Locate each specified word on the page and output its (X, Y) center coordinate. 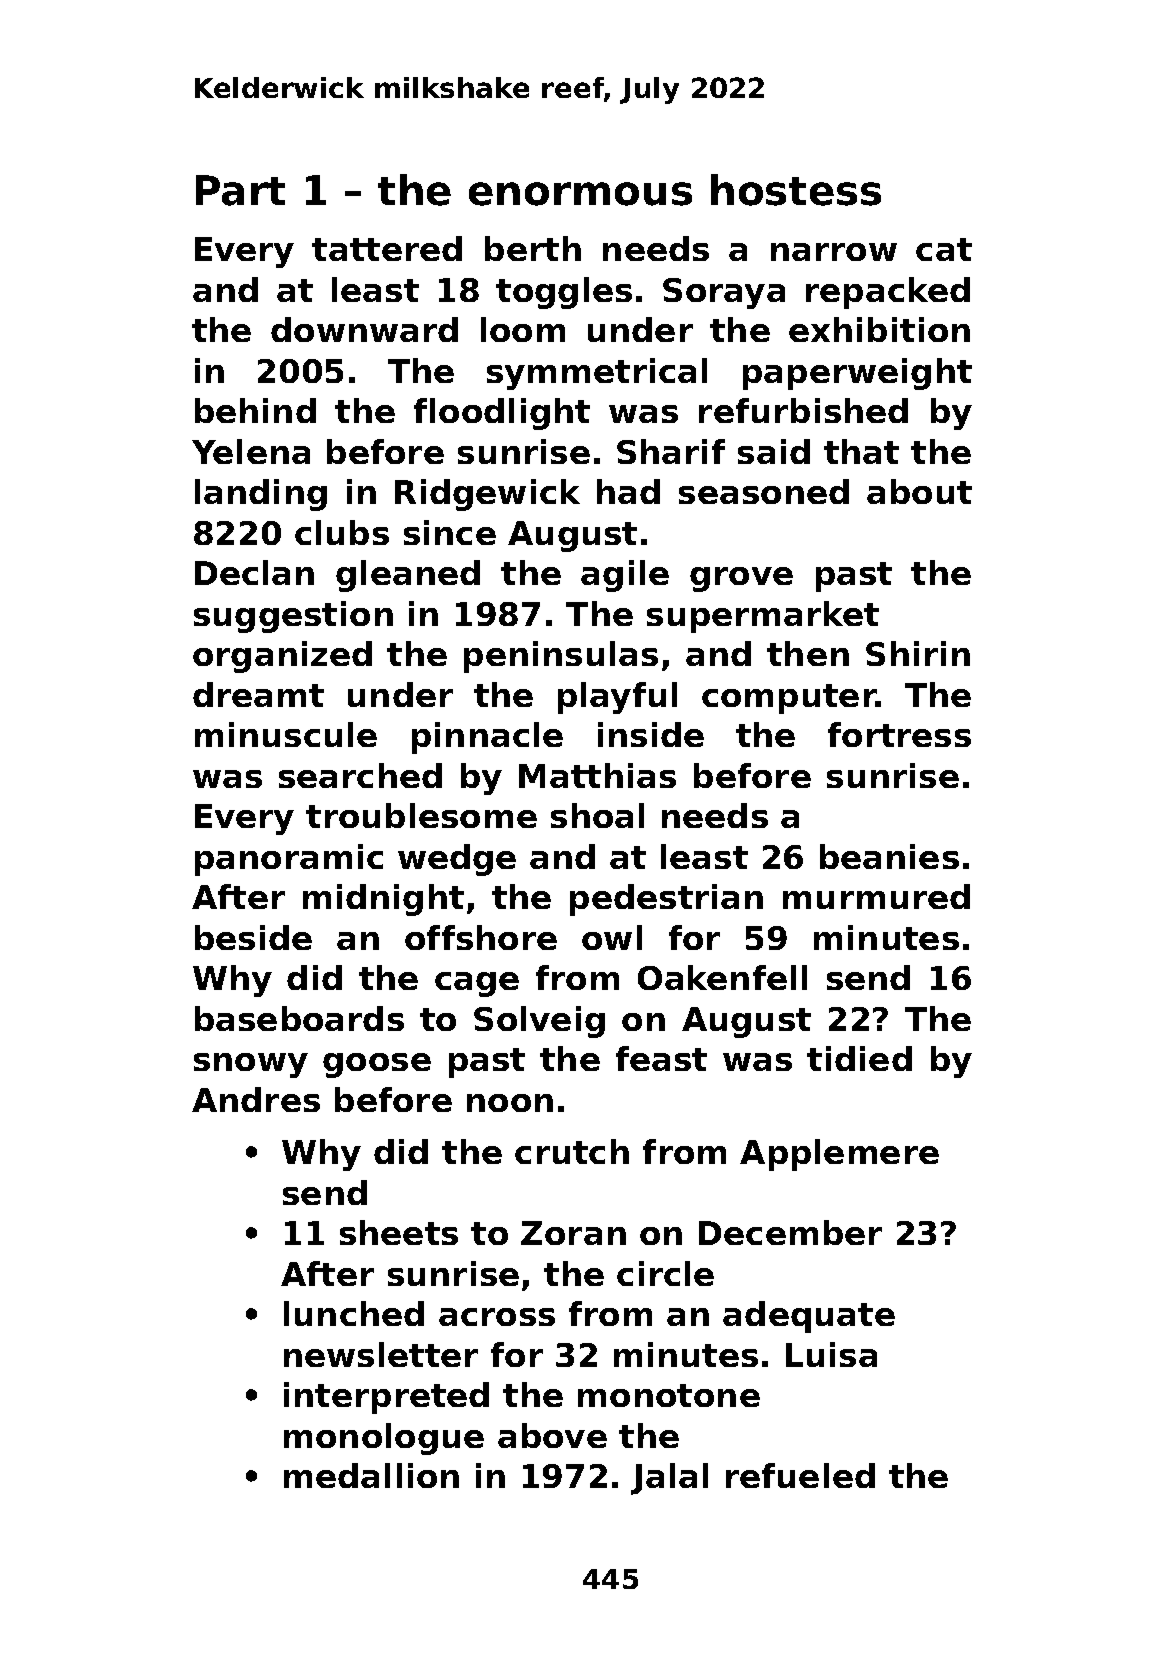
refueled (800, 1475)
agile (625, 576)
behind (255, 410)
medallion (371, 1475)
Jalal (669, 1479)
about (919, 491)
